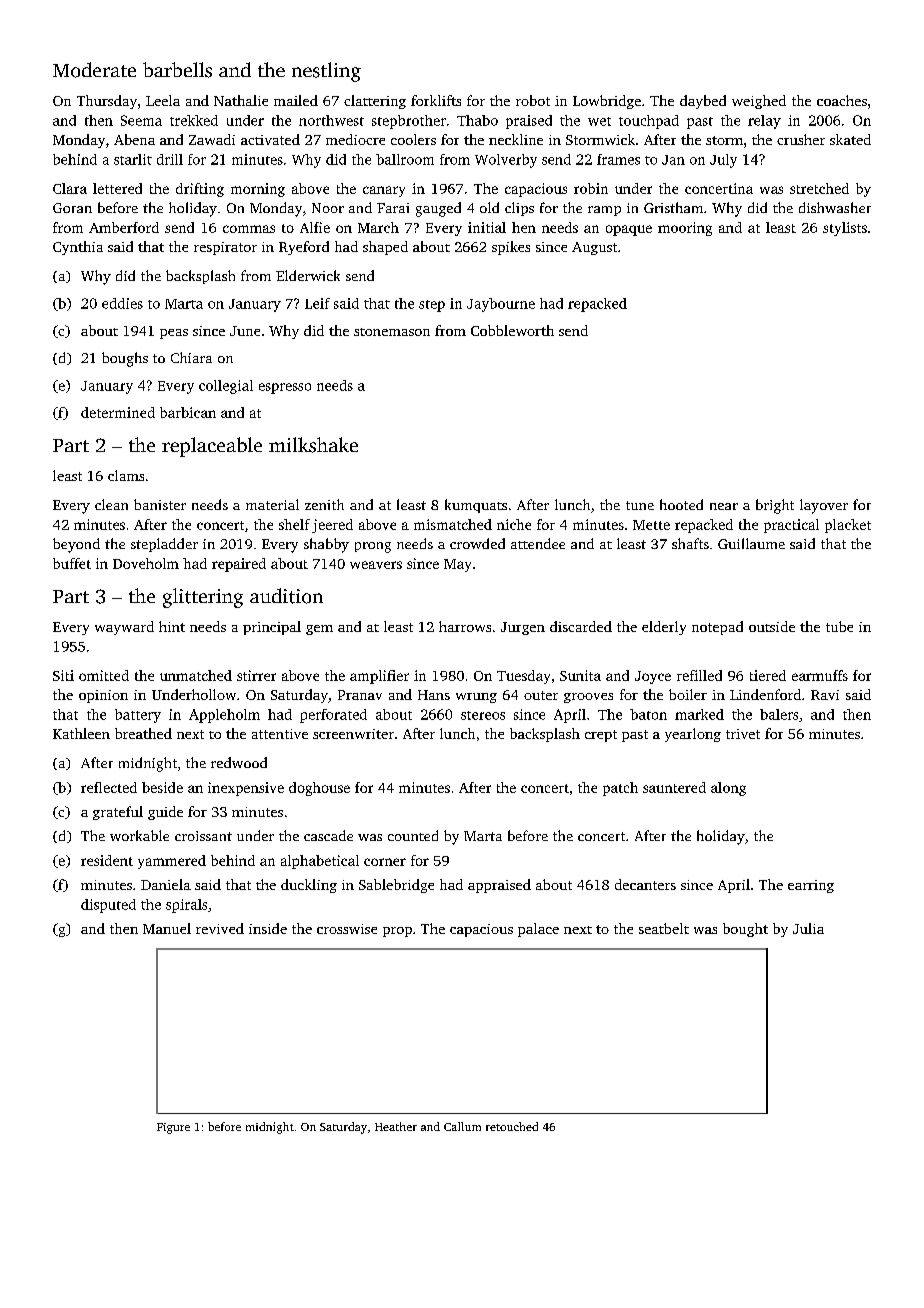 The height and width of the page is (1308, 924). What do you see at coordinates (477, 120) in the page?
I see `Thabo` at bounding box center [477, 120].
